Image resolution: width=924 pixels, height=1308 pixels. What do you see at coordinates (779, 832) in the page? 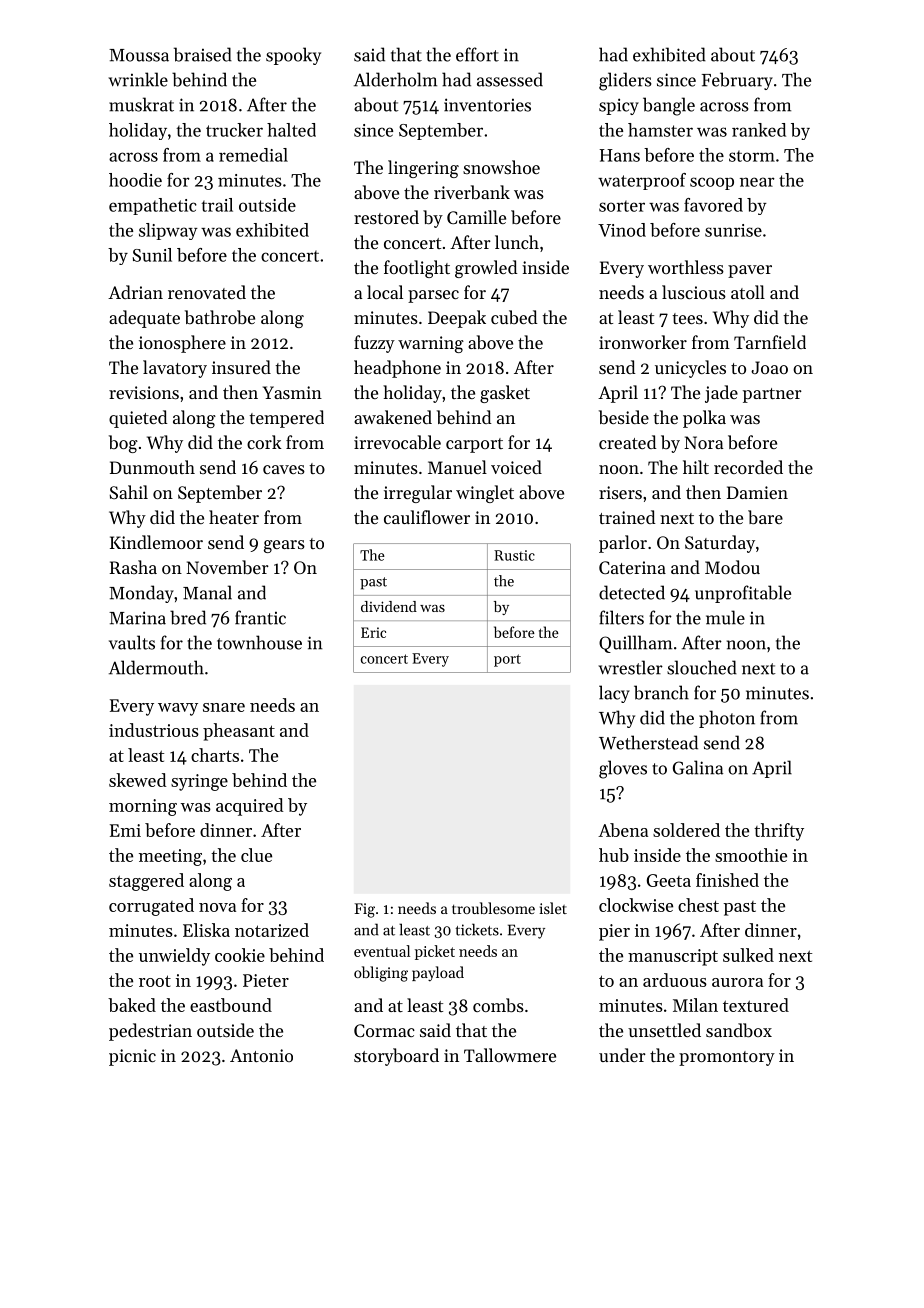
I see `thrifty` at bounding box center [779, 832].
